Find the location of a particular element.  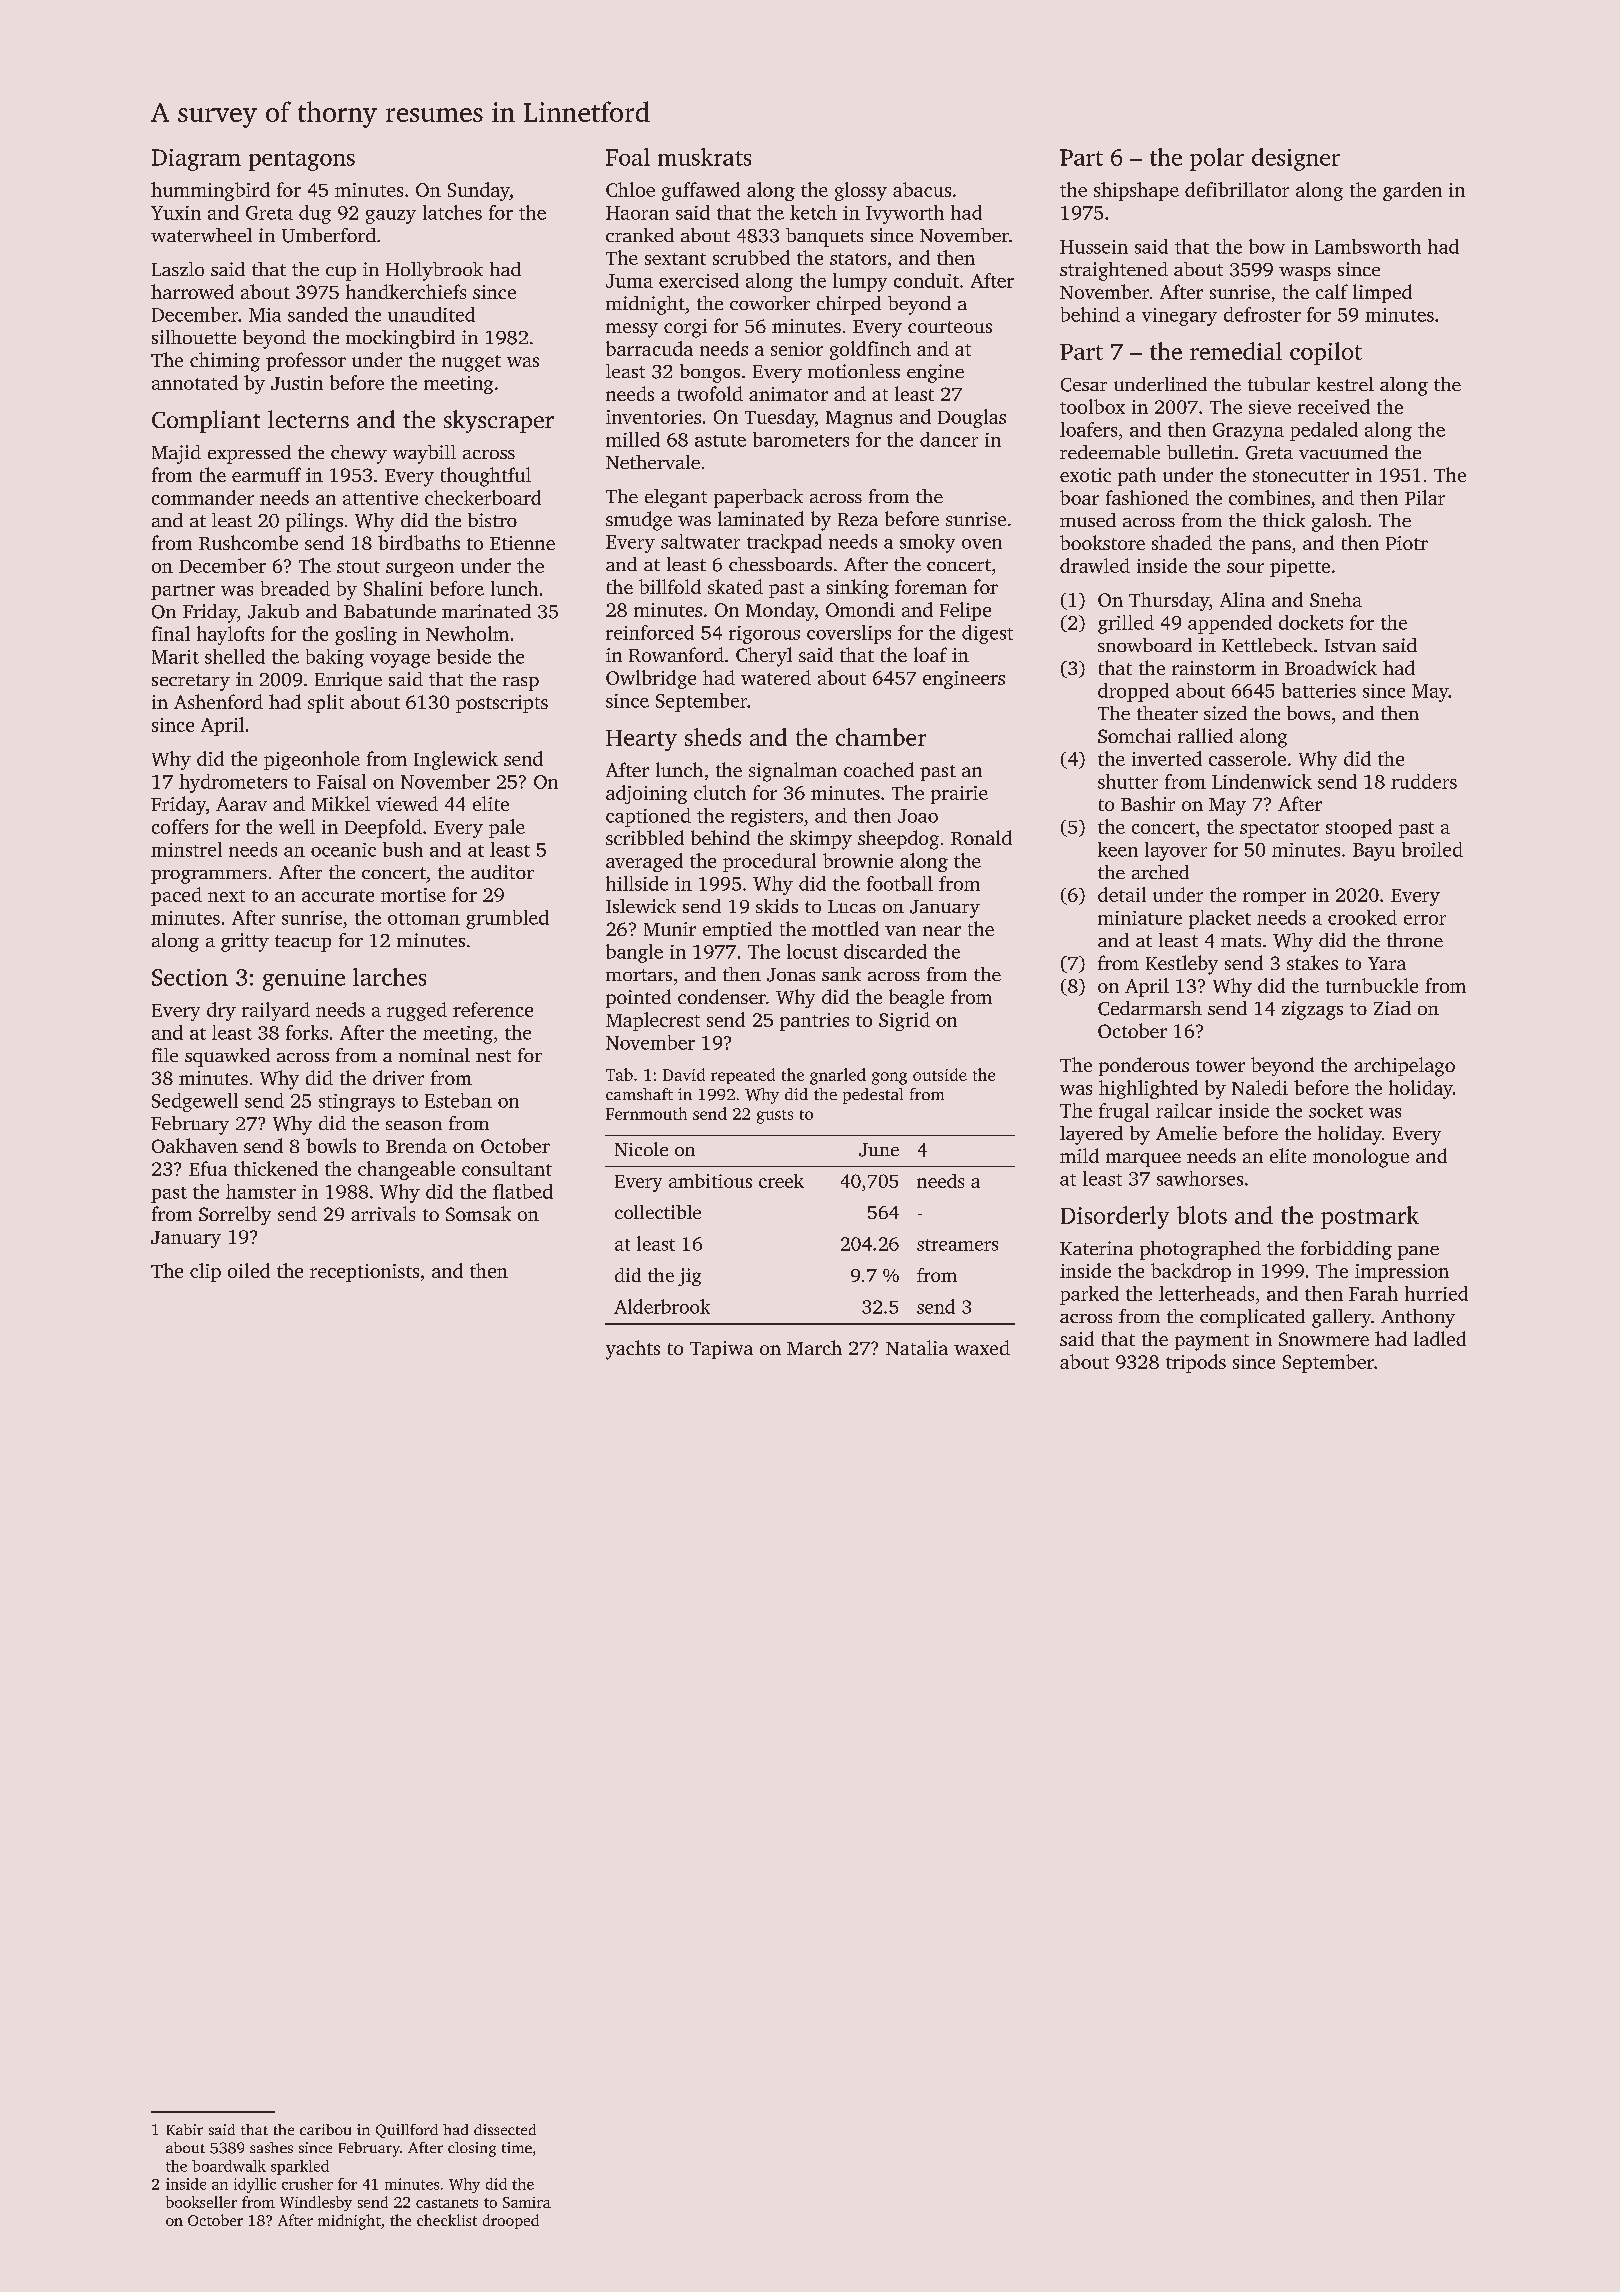

drooped is located at coordinates (511, 2221).
